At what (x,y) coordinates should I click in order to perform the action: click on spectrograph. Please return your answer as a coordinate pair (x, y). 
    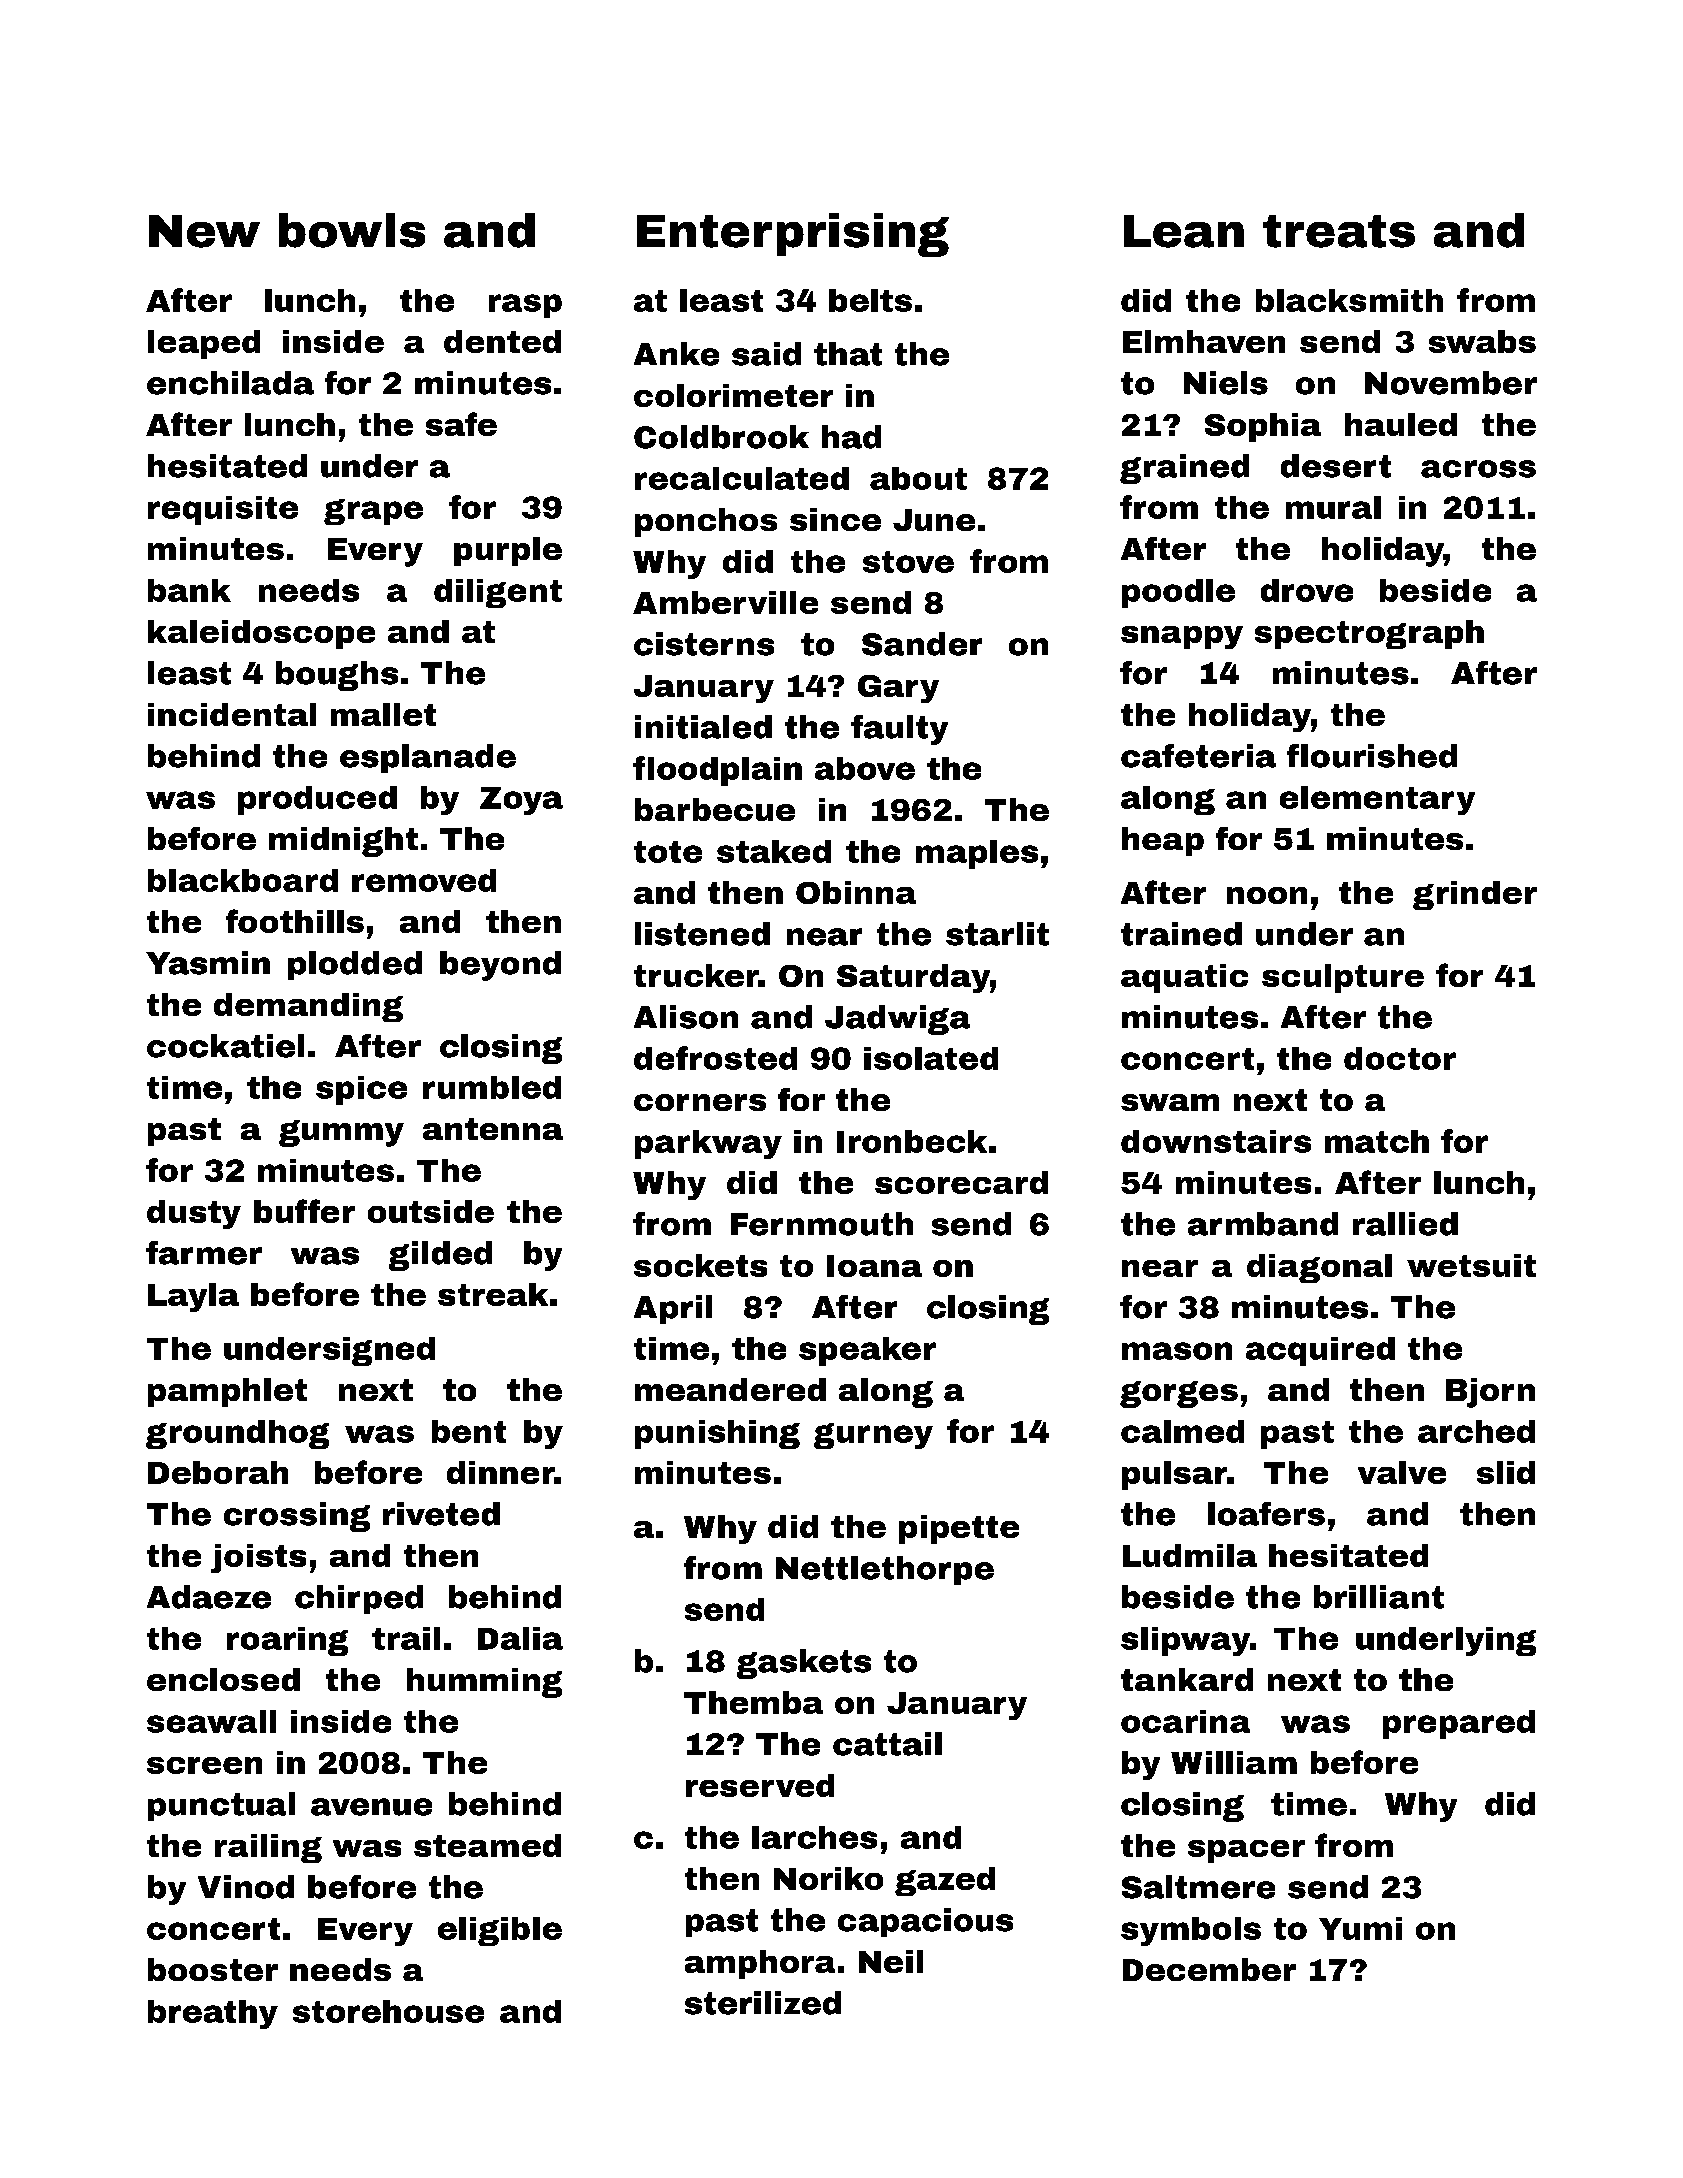
    Looking at the image, I should click on (1369, 634).
